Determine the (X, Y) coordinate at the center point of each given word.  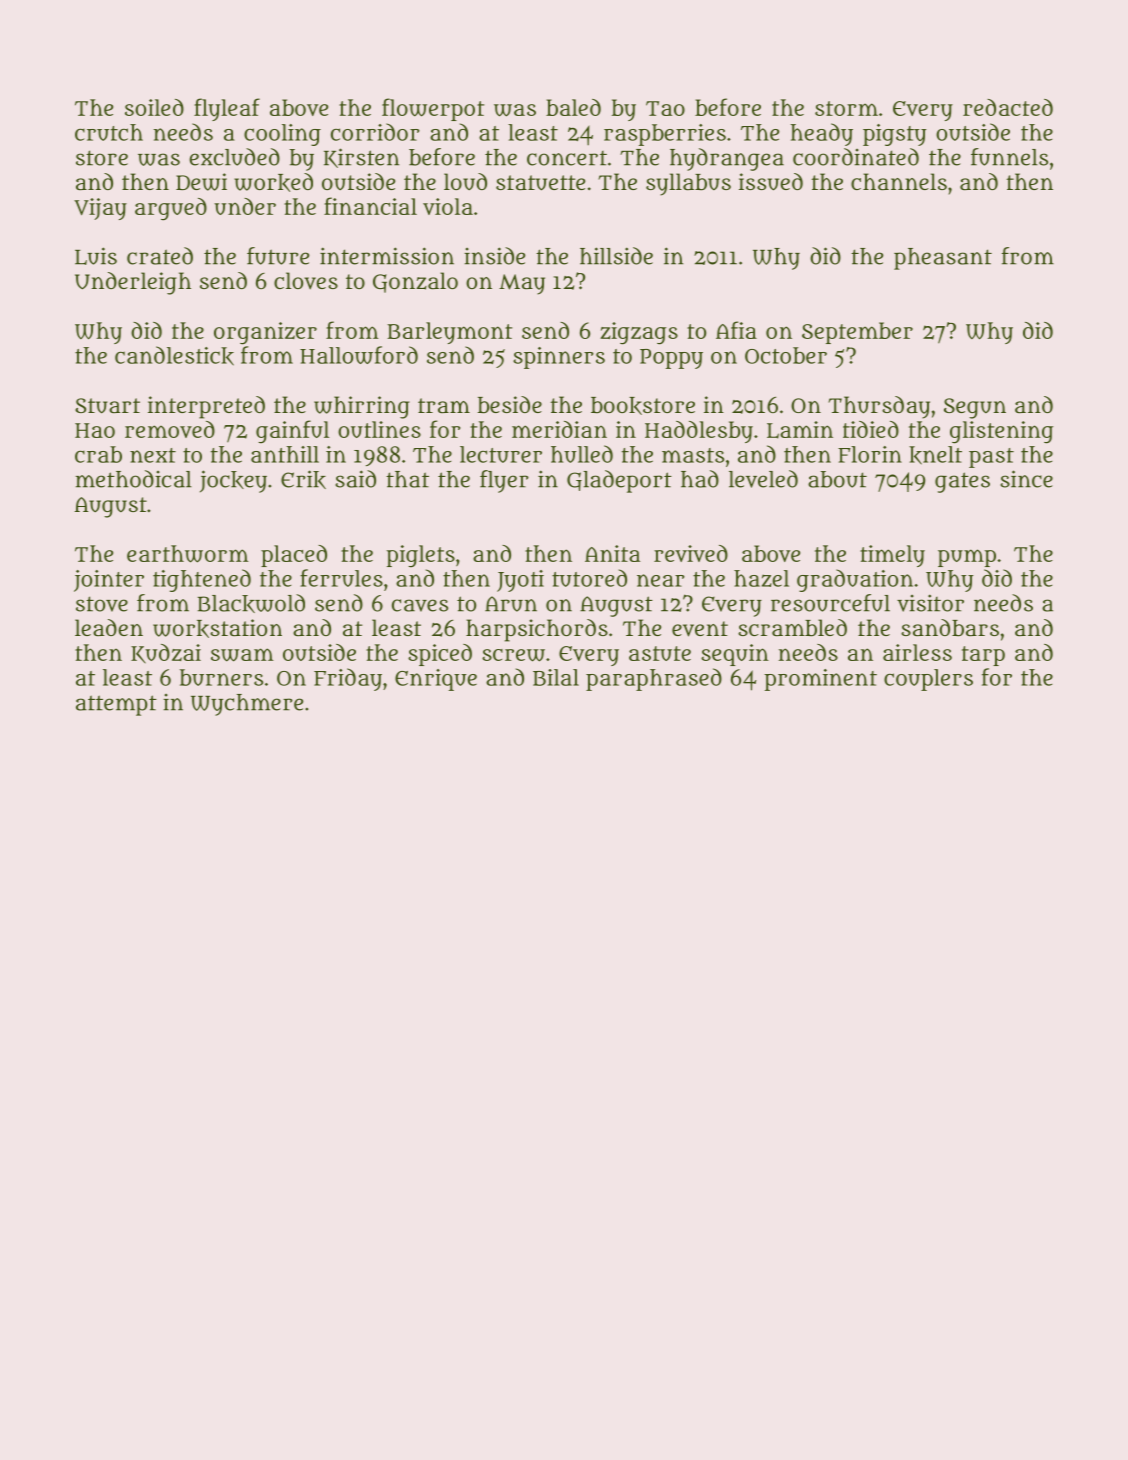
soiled (154, 107)
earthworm (188, 554)
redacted (1008, 107)
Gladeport (619, 481)
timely (892, 556)
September (857, 333)
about (837, 479)
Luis (96, 256)
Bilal (556, 677)
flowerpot (433, 109)
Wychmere (247, 705)
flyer (504, 481)
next (153, 455)
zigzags (639, 333)
